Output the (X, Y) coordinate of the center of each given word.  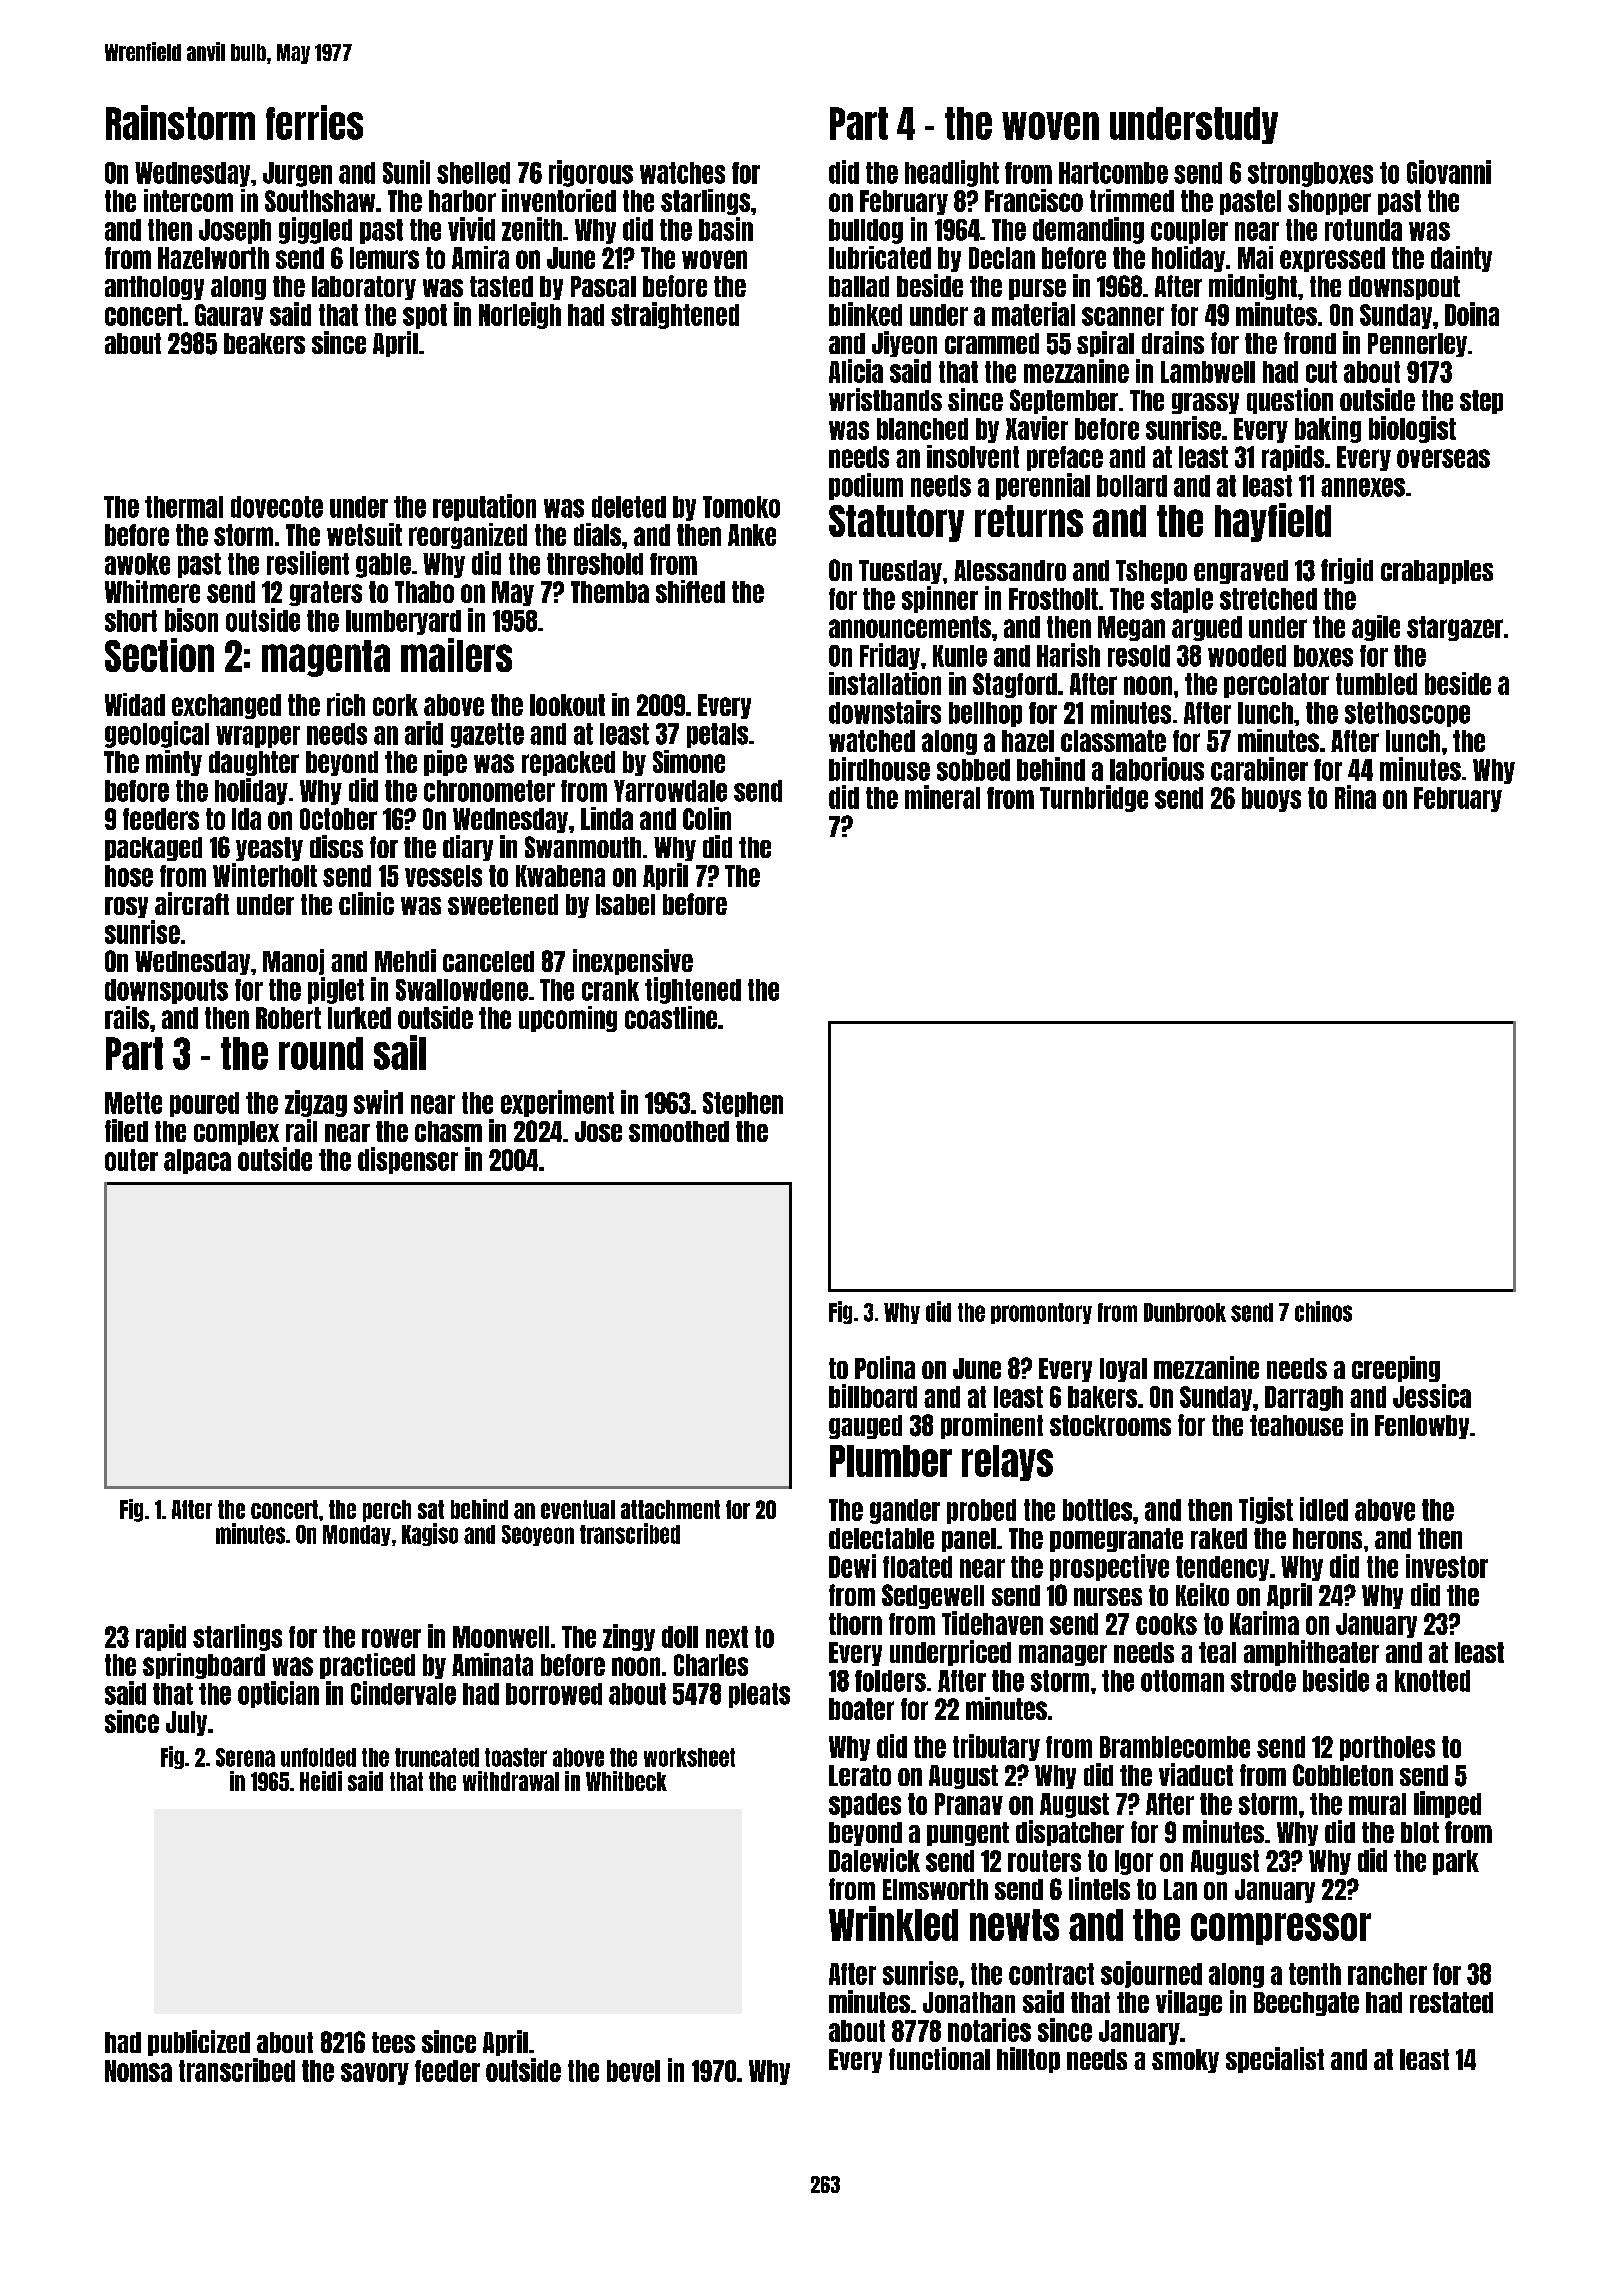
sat (431, 1509)
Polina (885, 1367)
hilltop (1028, 2060)
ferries (314, 122)
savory (375, 2074)
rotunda (1363, 230)
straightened (675, 315)
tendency (1222, 1568)
